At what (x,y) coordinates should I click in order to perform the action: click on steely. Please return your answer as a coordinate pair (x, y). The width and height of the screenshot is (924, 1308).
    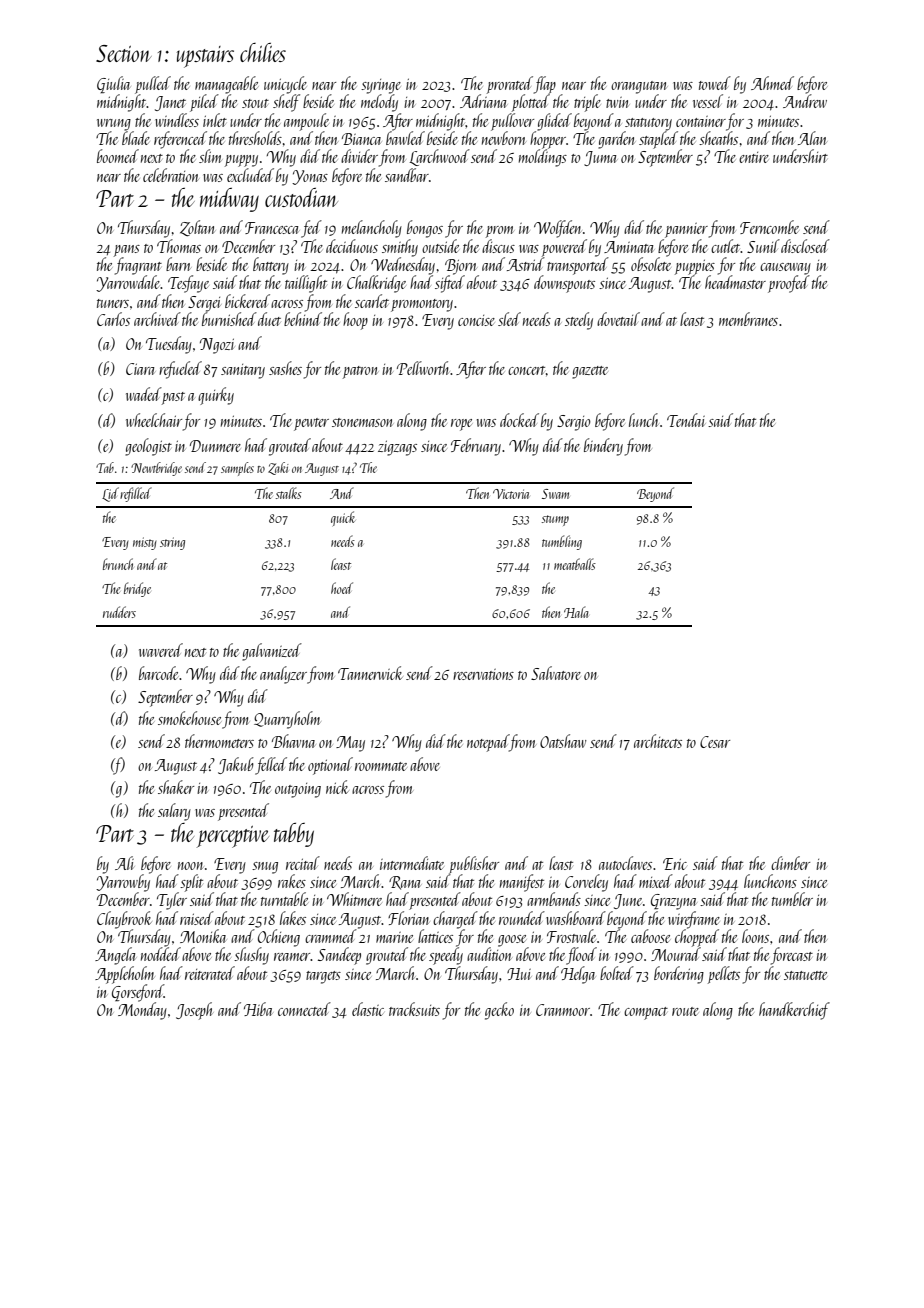
    Looking at the image, I should click on (579, 321).
